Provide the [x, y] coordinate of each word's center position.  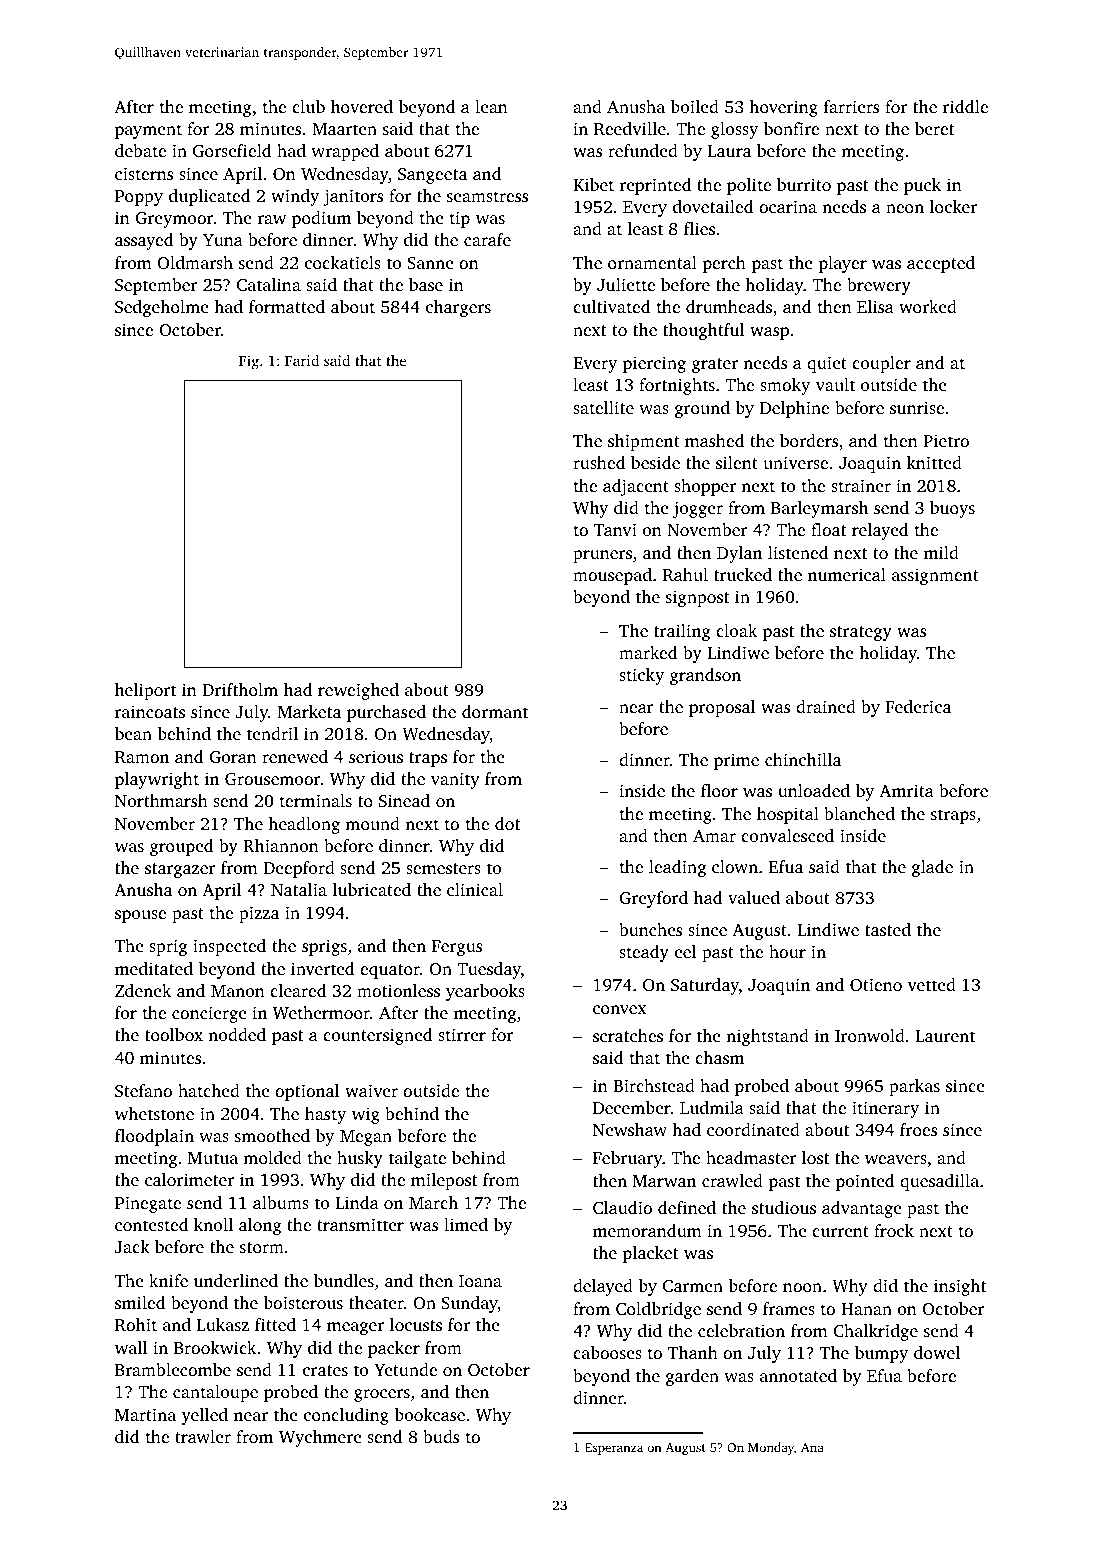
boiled [695, 106]
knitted [934, 462]
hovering [783, 108]
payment [148, 131]
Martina [145, 1414]
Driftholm [240, 689]
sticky [641, 676]
